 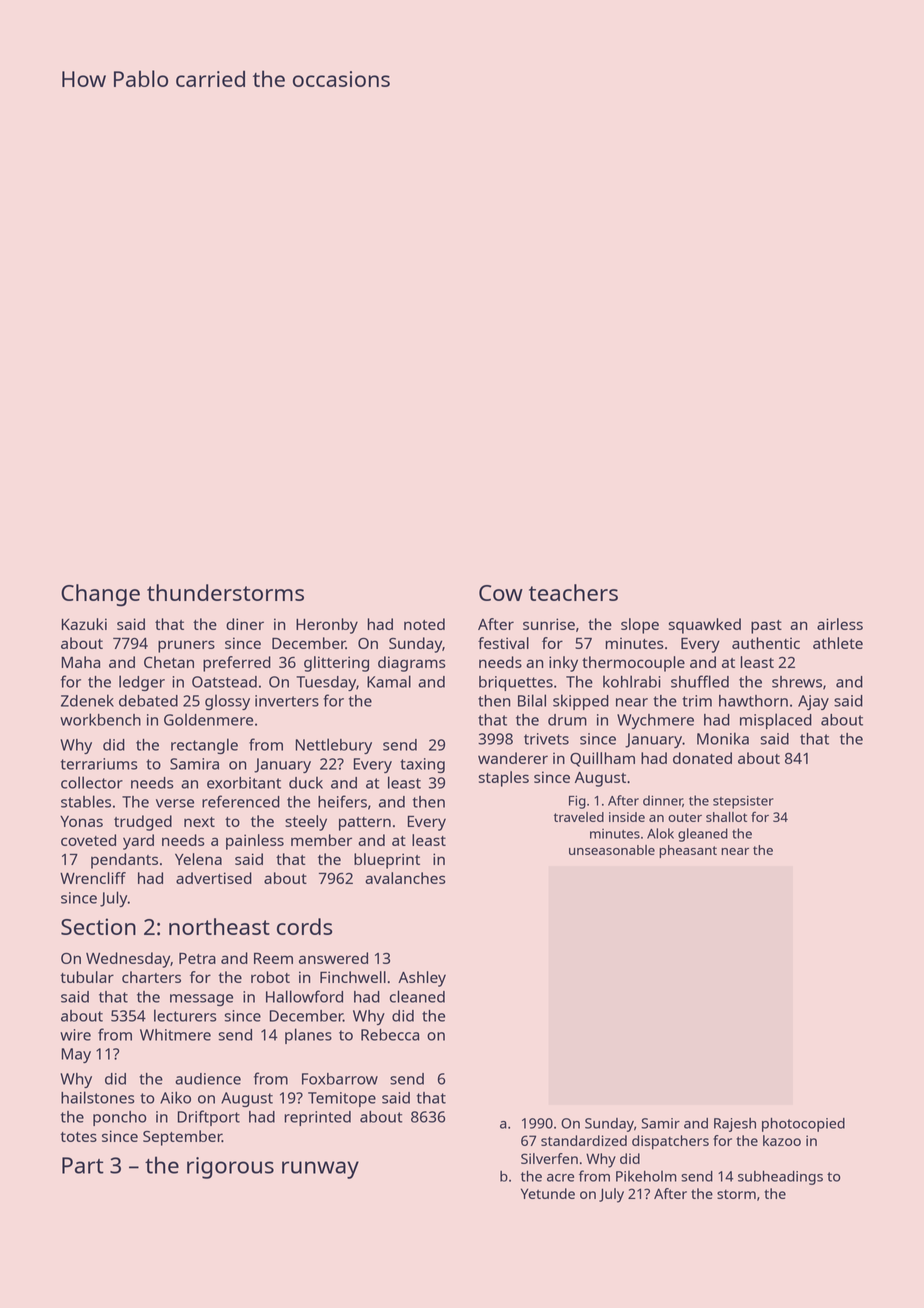 What do you see at coordinates (797, 682) in the image?
I see `shrews` at bounding box center [797, 682].
